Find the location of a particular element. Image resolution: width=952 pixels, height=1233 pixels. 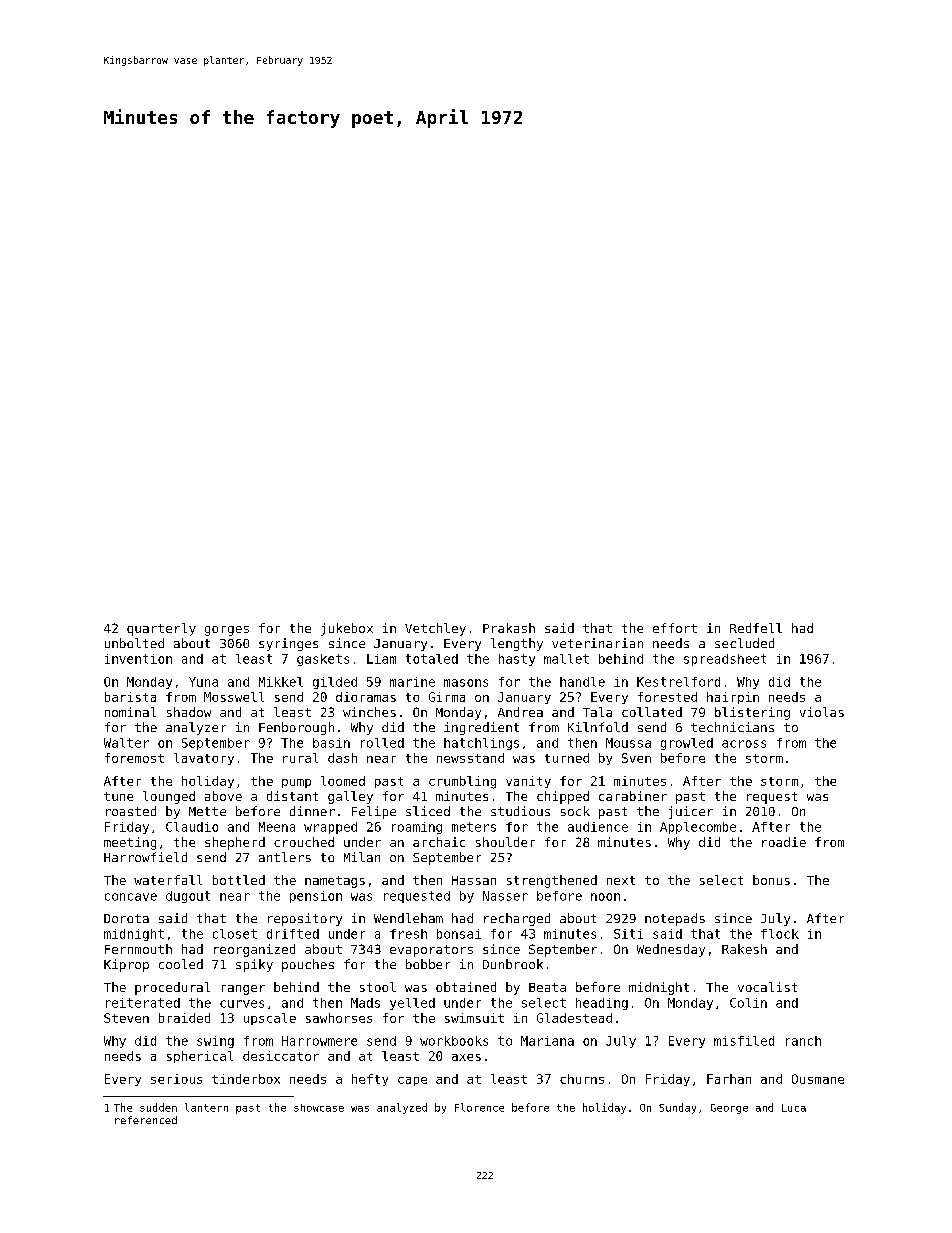

Hassan is located at coordinates (474, 880).
